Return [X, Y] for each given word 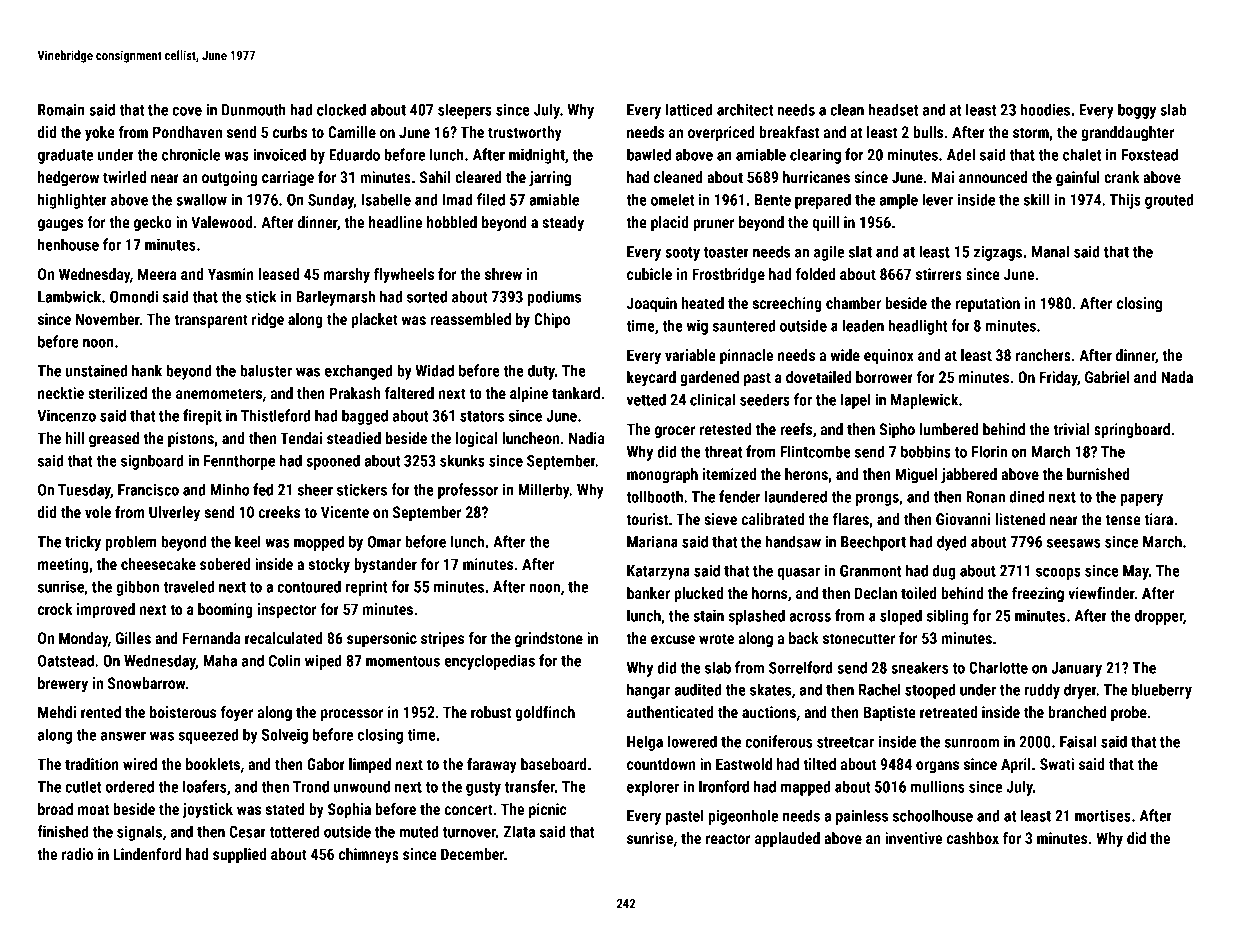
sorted [427, 296]
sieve [720, 519]
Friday [1059, 378]
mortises [1103, 816]
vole [98, 512]
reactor [728, 838]
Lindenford [148, 854]
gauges [60, 225]
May [1136, 572]
